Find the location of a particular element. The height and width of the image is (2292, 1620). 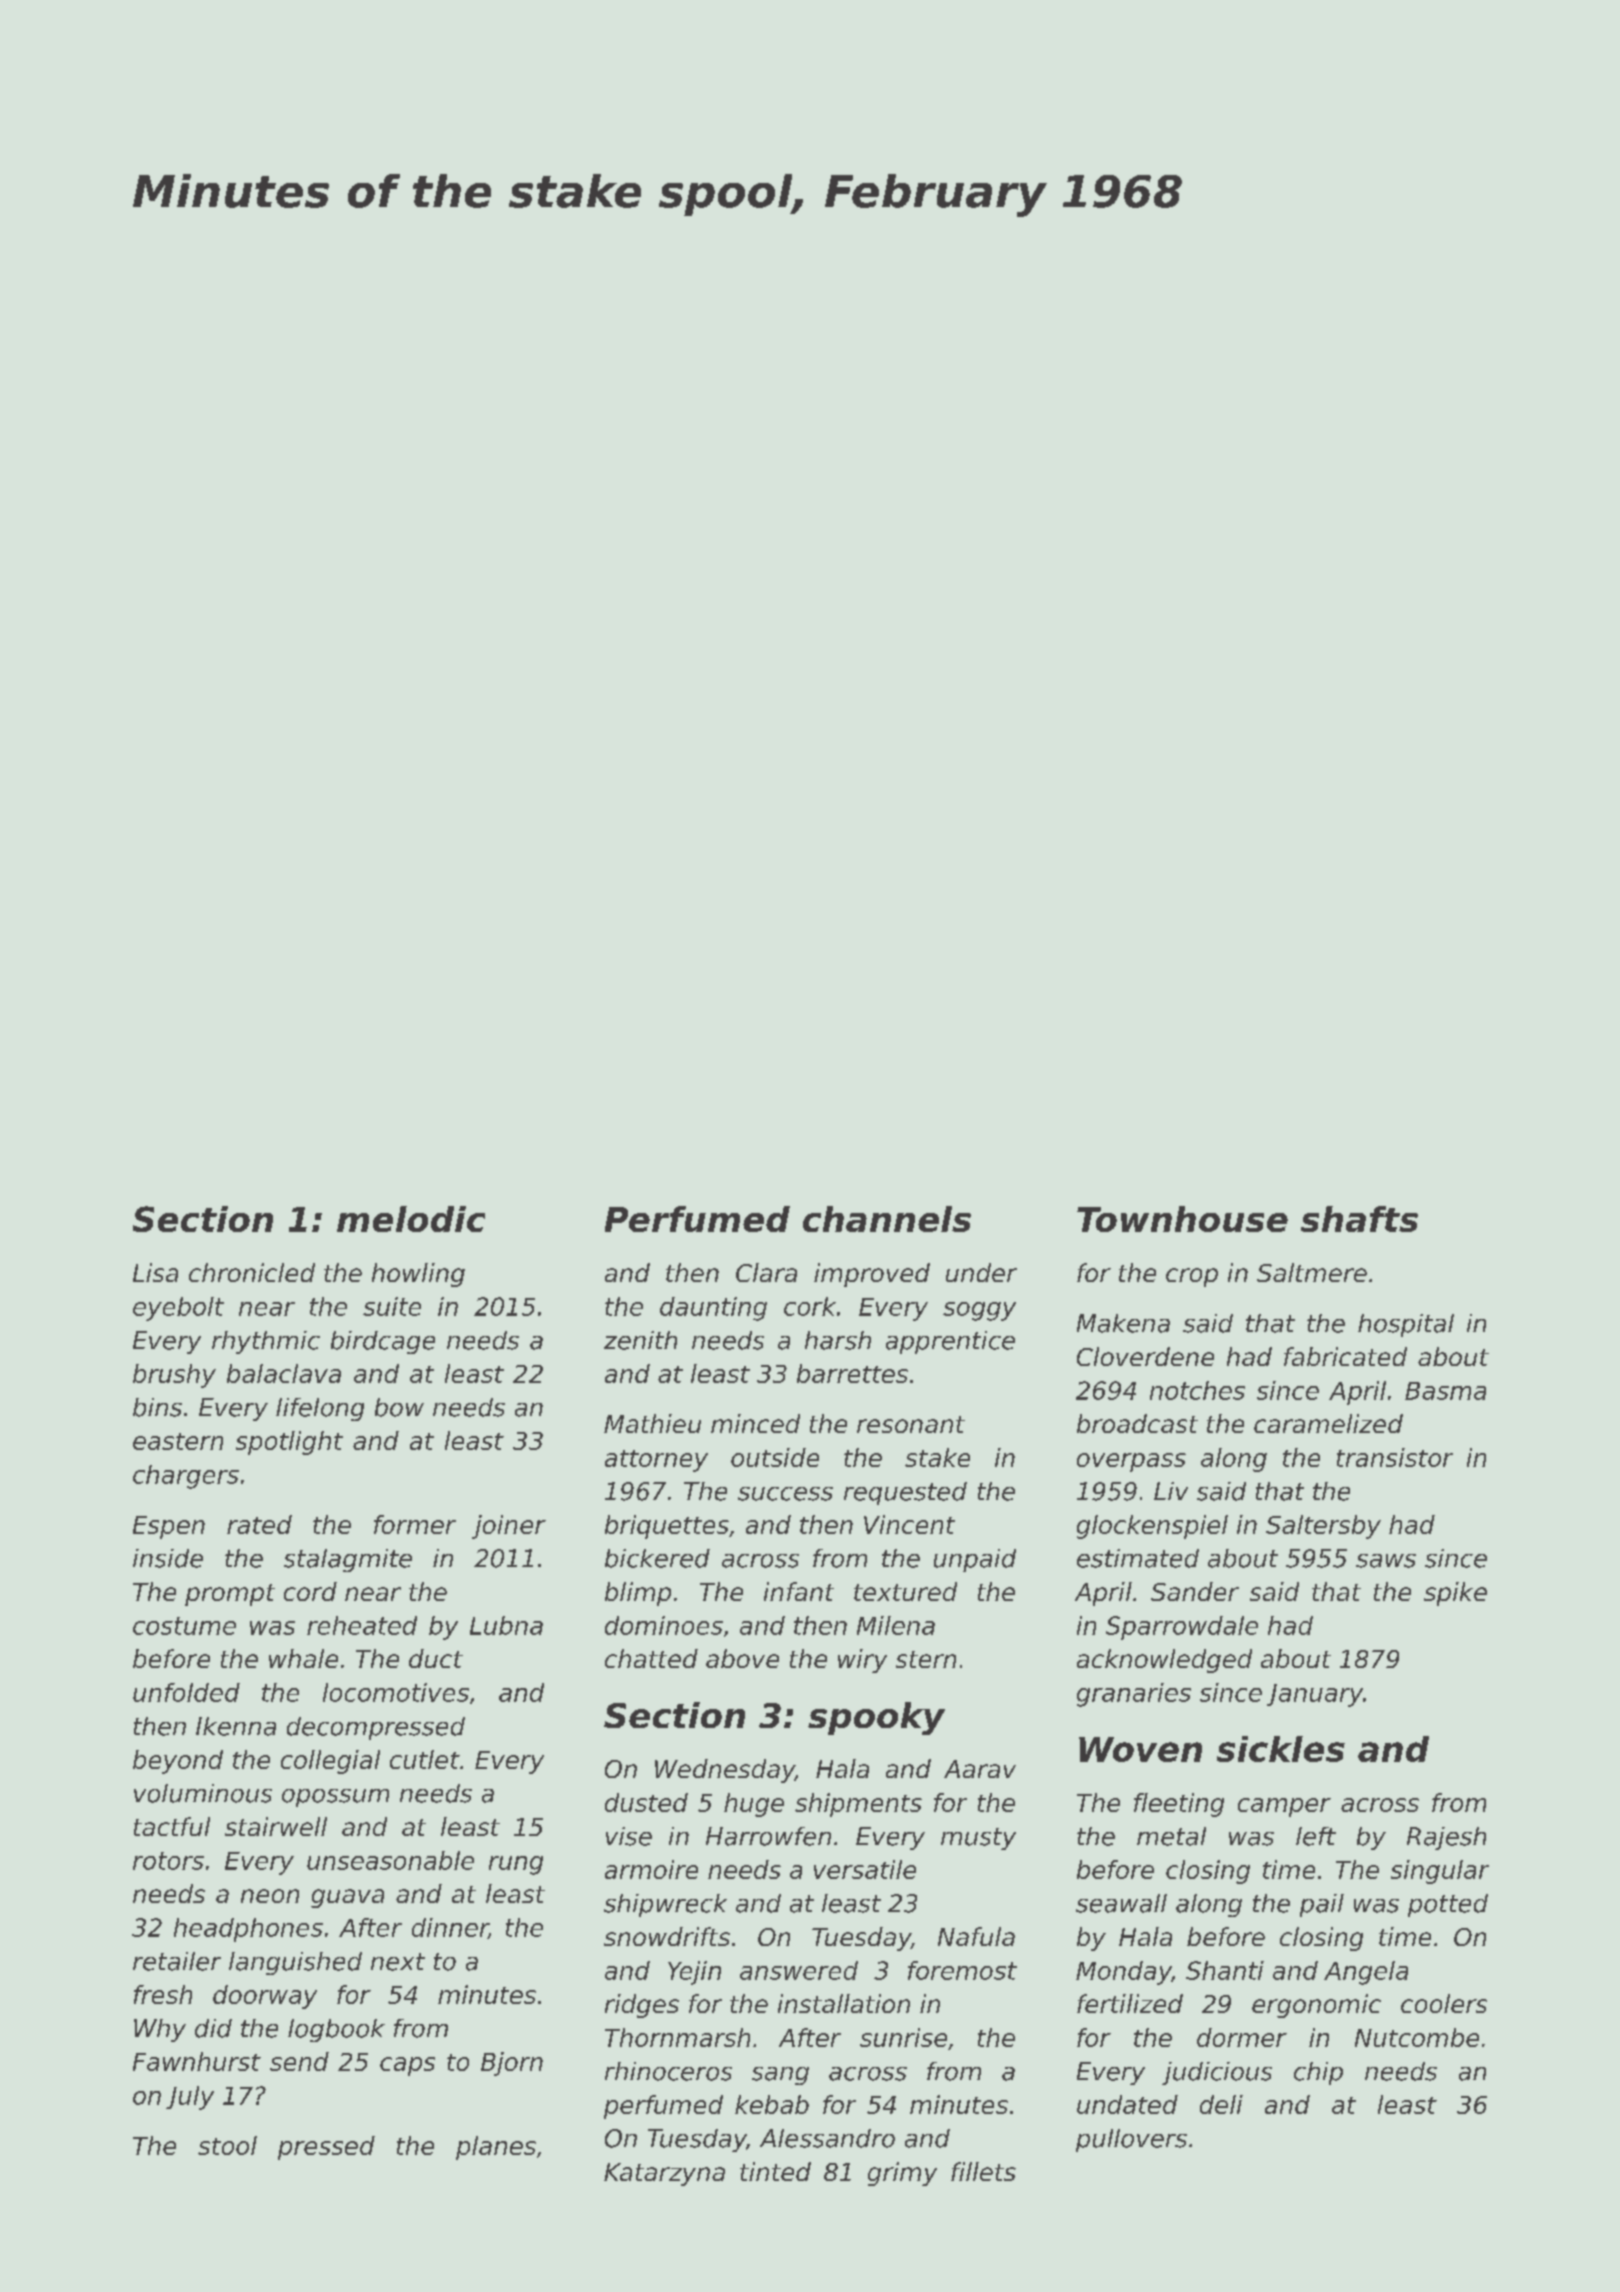

suite is located at coordinates (392, 1306).
